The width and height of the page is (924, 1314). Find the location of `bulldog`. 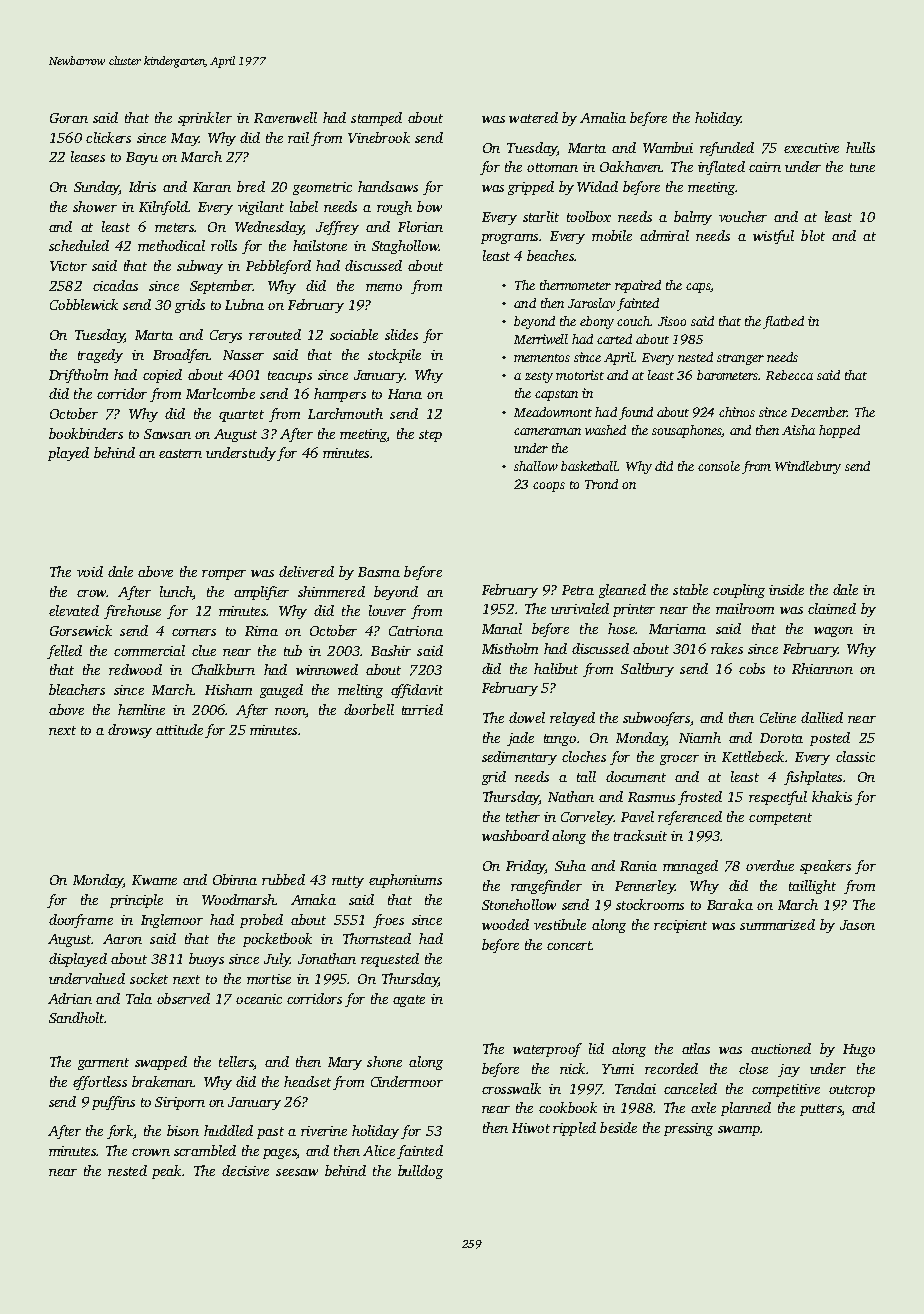

bulldog is located at coordinates (420, 1172).
